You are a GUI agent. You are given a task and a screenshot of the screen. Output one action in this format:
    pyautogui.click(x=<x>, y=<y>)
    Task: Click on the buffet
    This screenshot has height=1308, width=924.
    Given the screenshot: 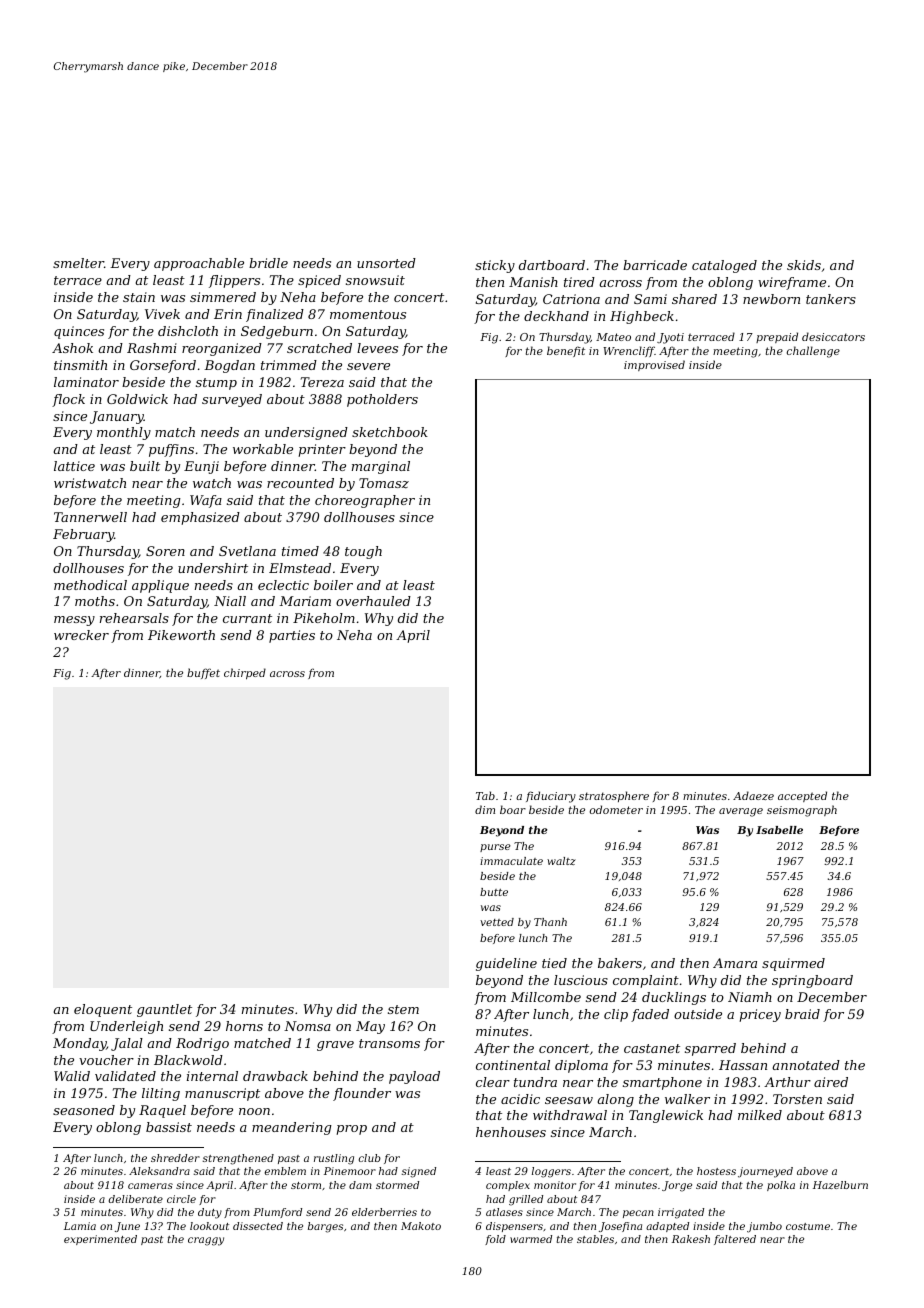 What is the action you would take?
    pyautogui.click(x=203, y=673)
